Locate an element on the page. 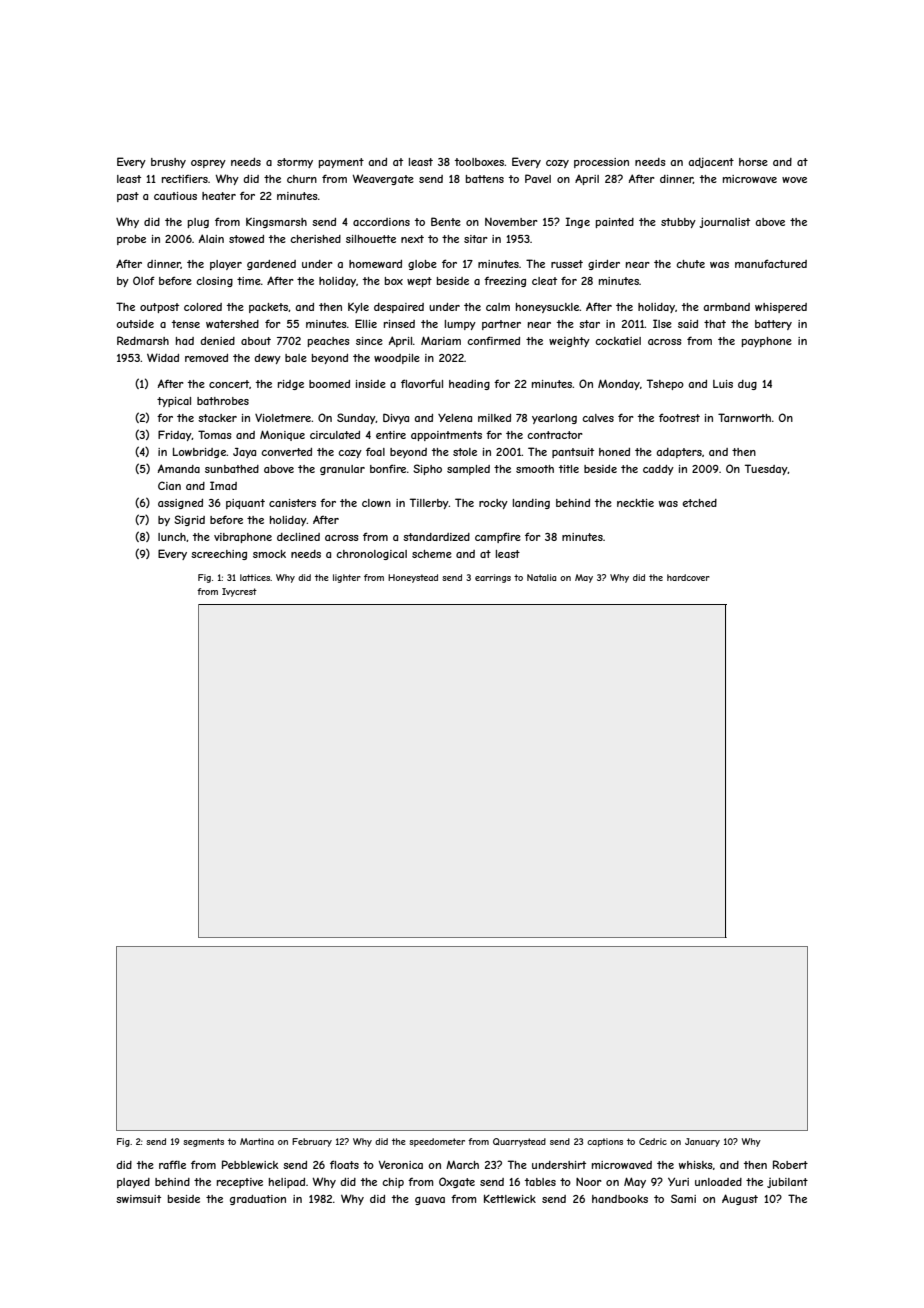 The height and width of the image is (1308, 924). Cedric is located at coordinates (653, 1141).
